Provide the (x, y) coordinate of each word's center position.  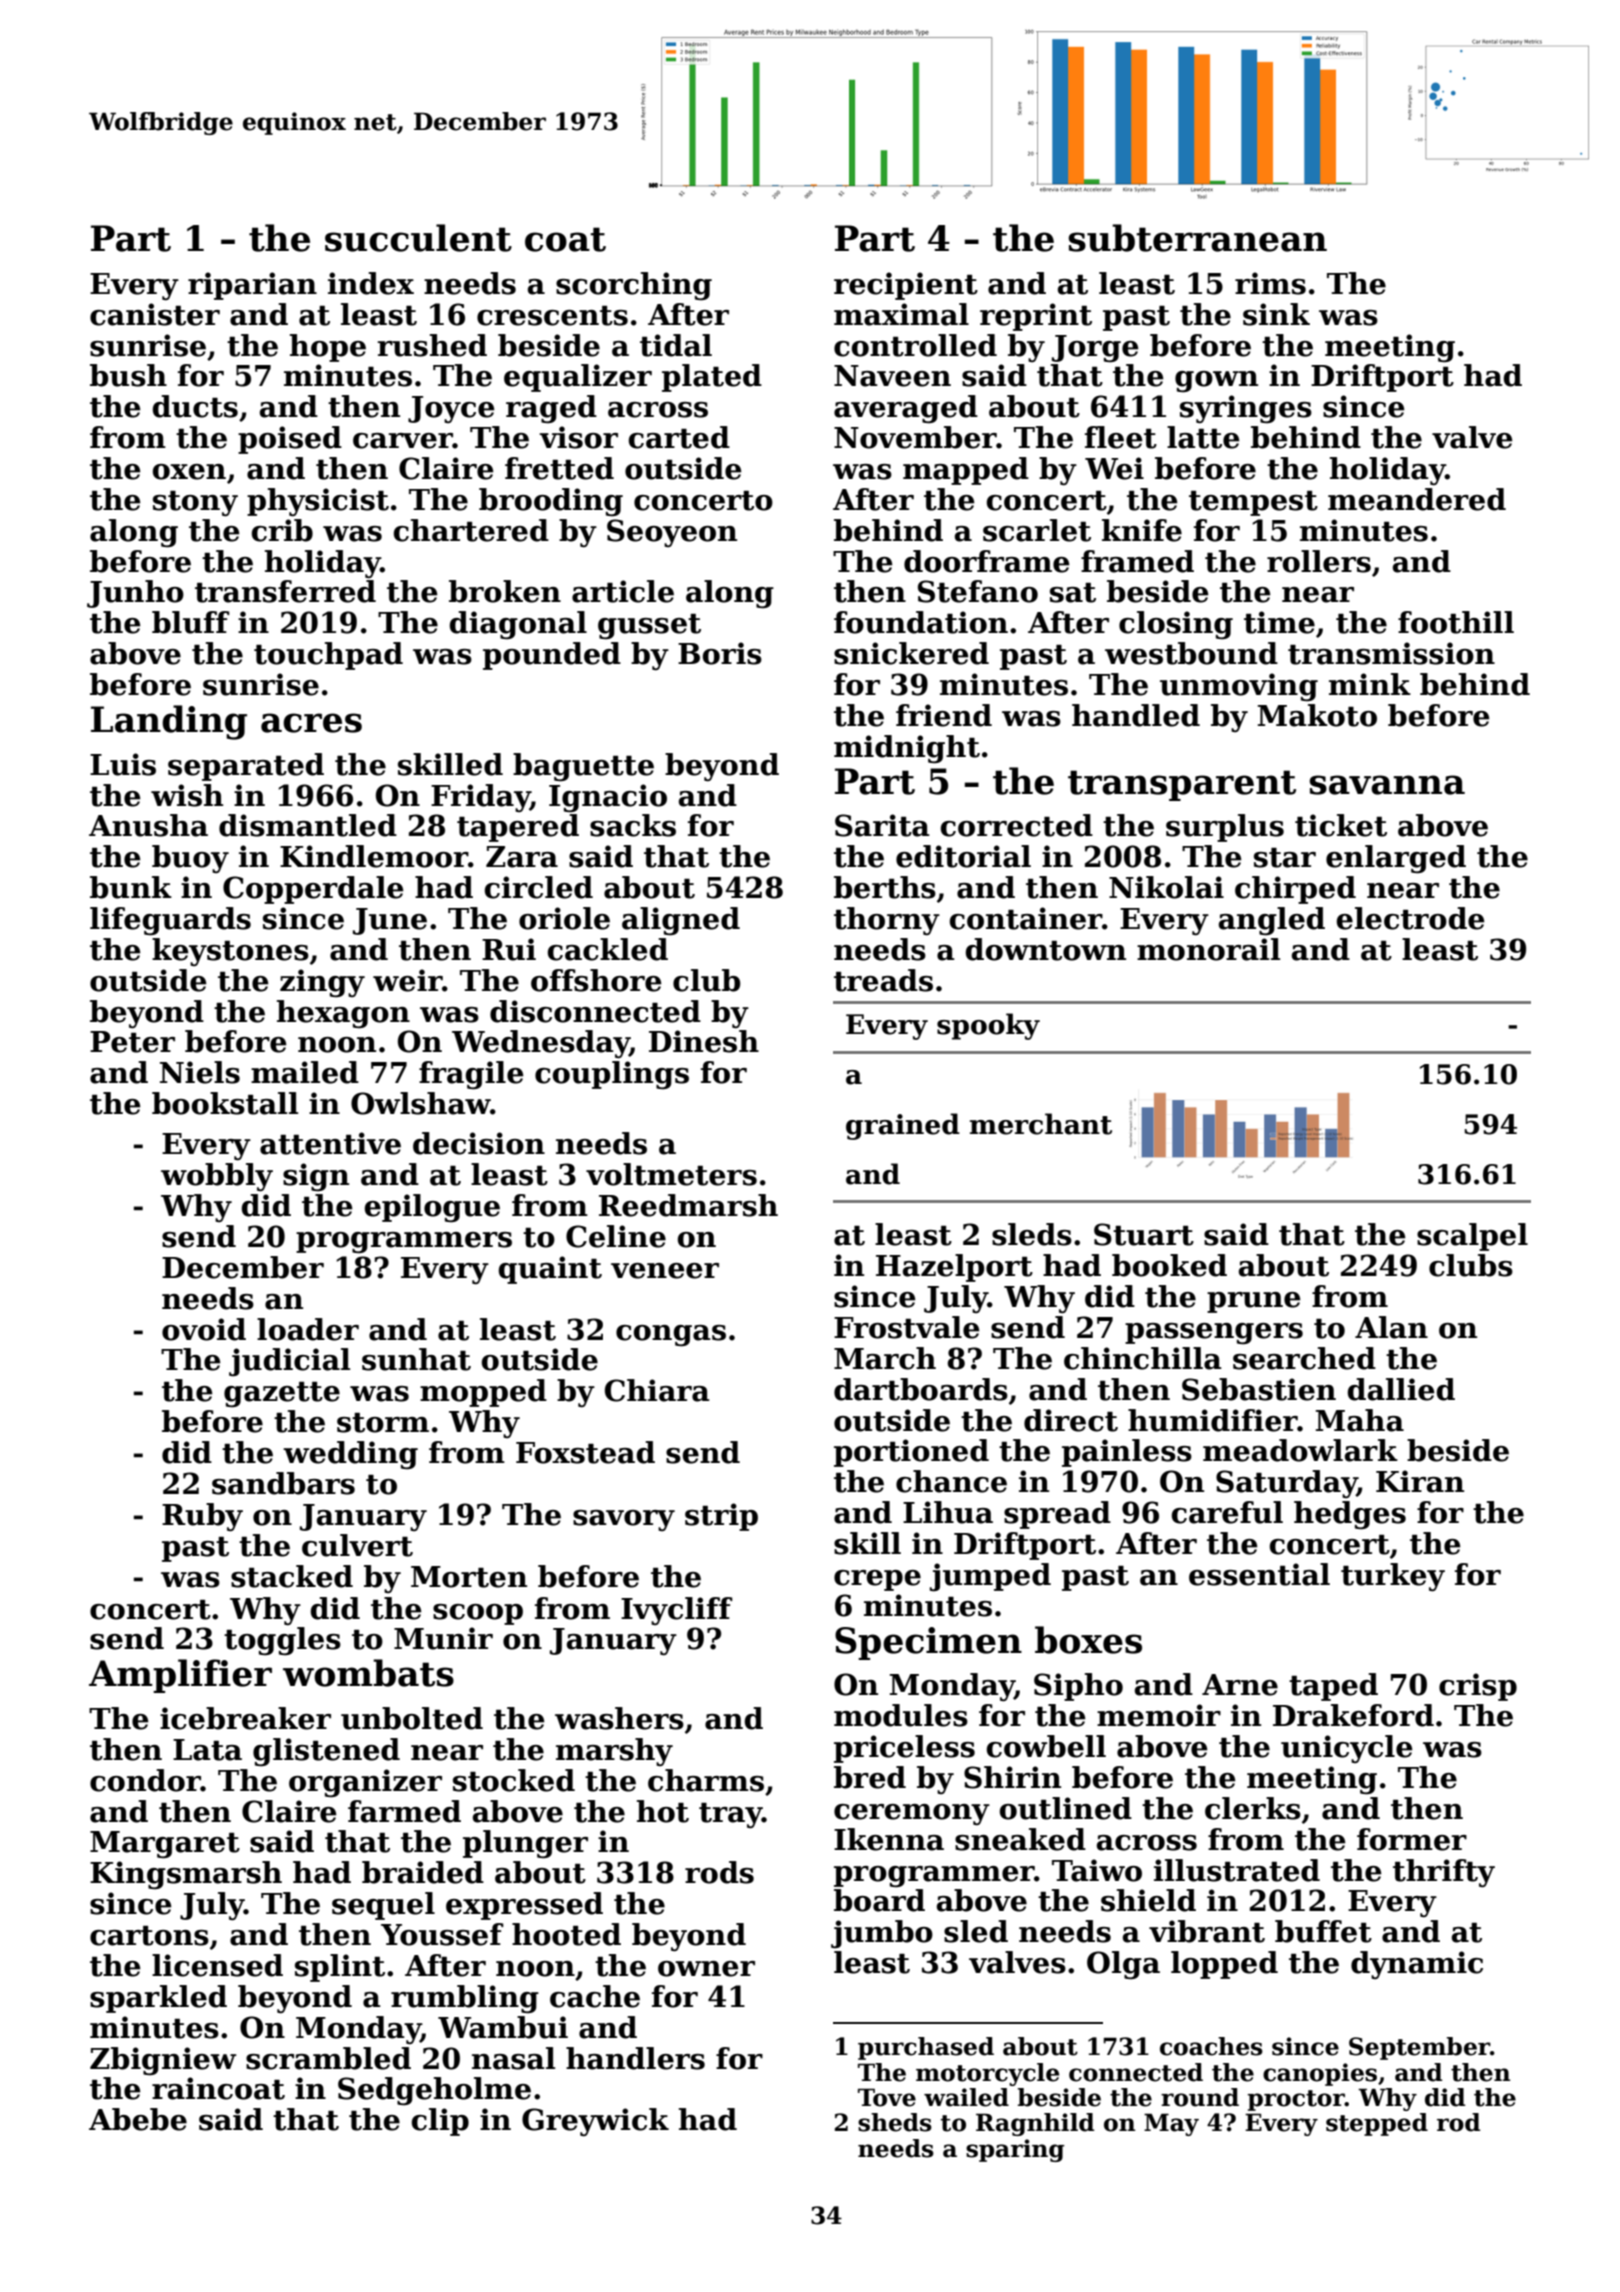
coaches (1211, 2046)
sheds (895, 2122)
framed (1137, 561)
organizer (365, 1783)
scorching (634, 286)
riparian (252, 286)
